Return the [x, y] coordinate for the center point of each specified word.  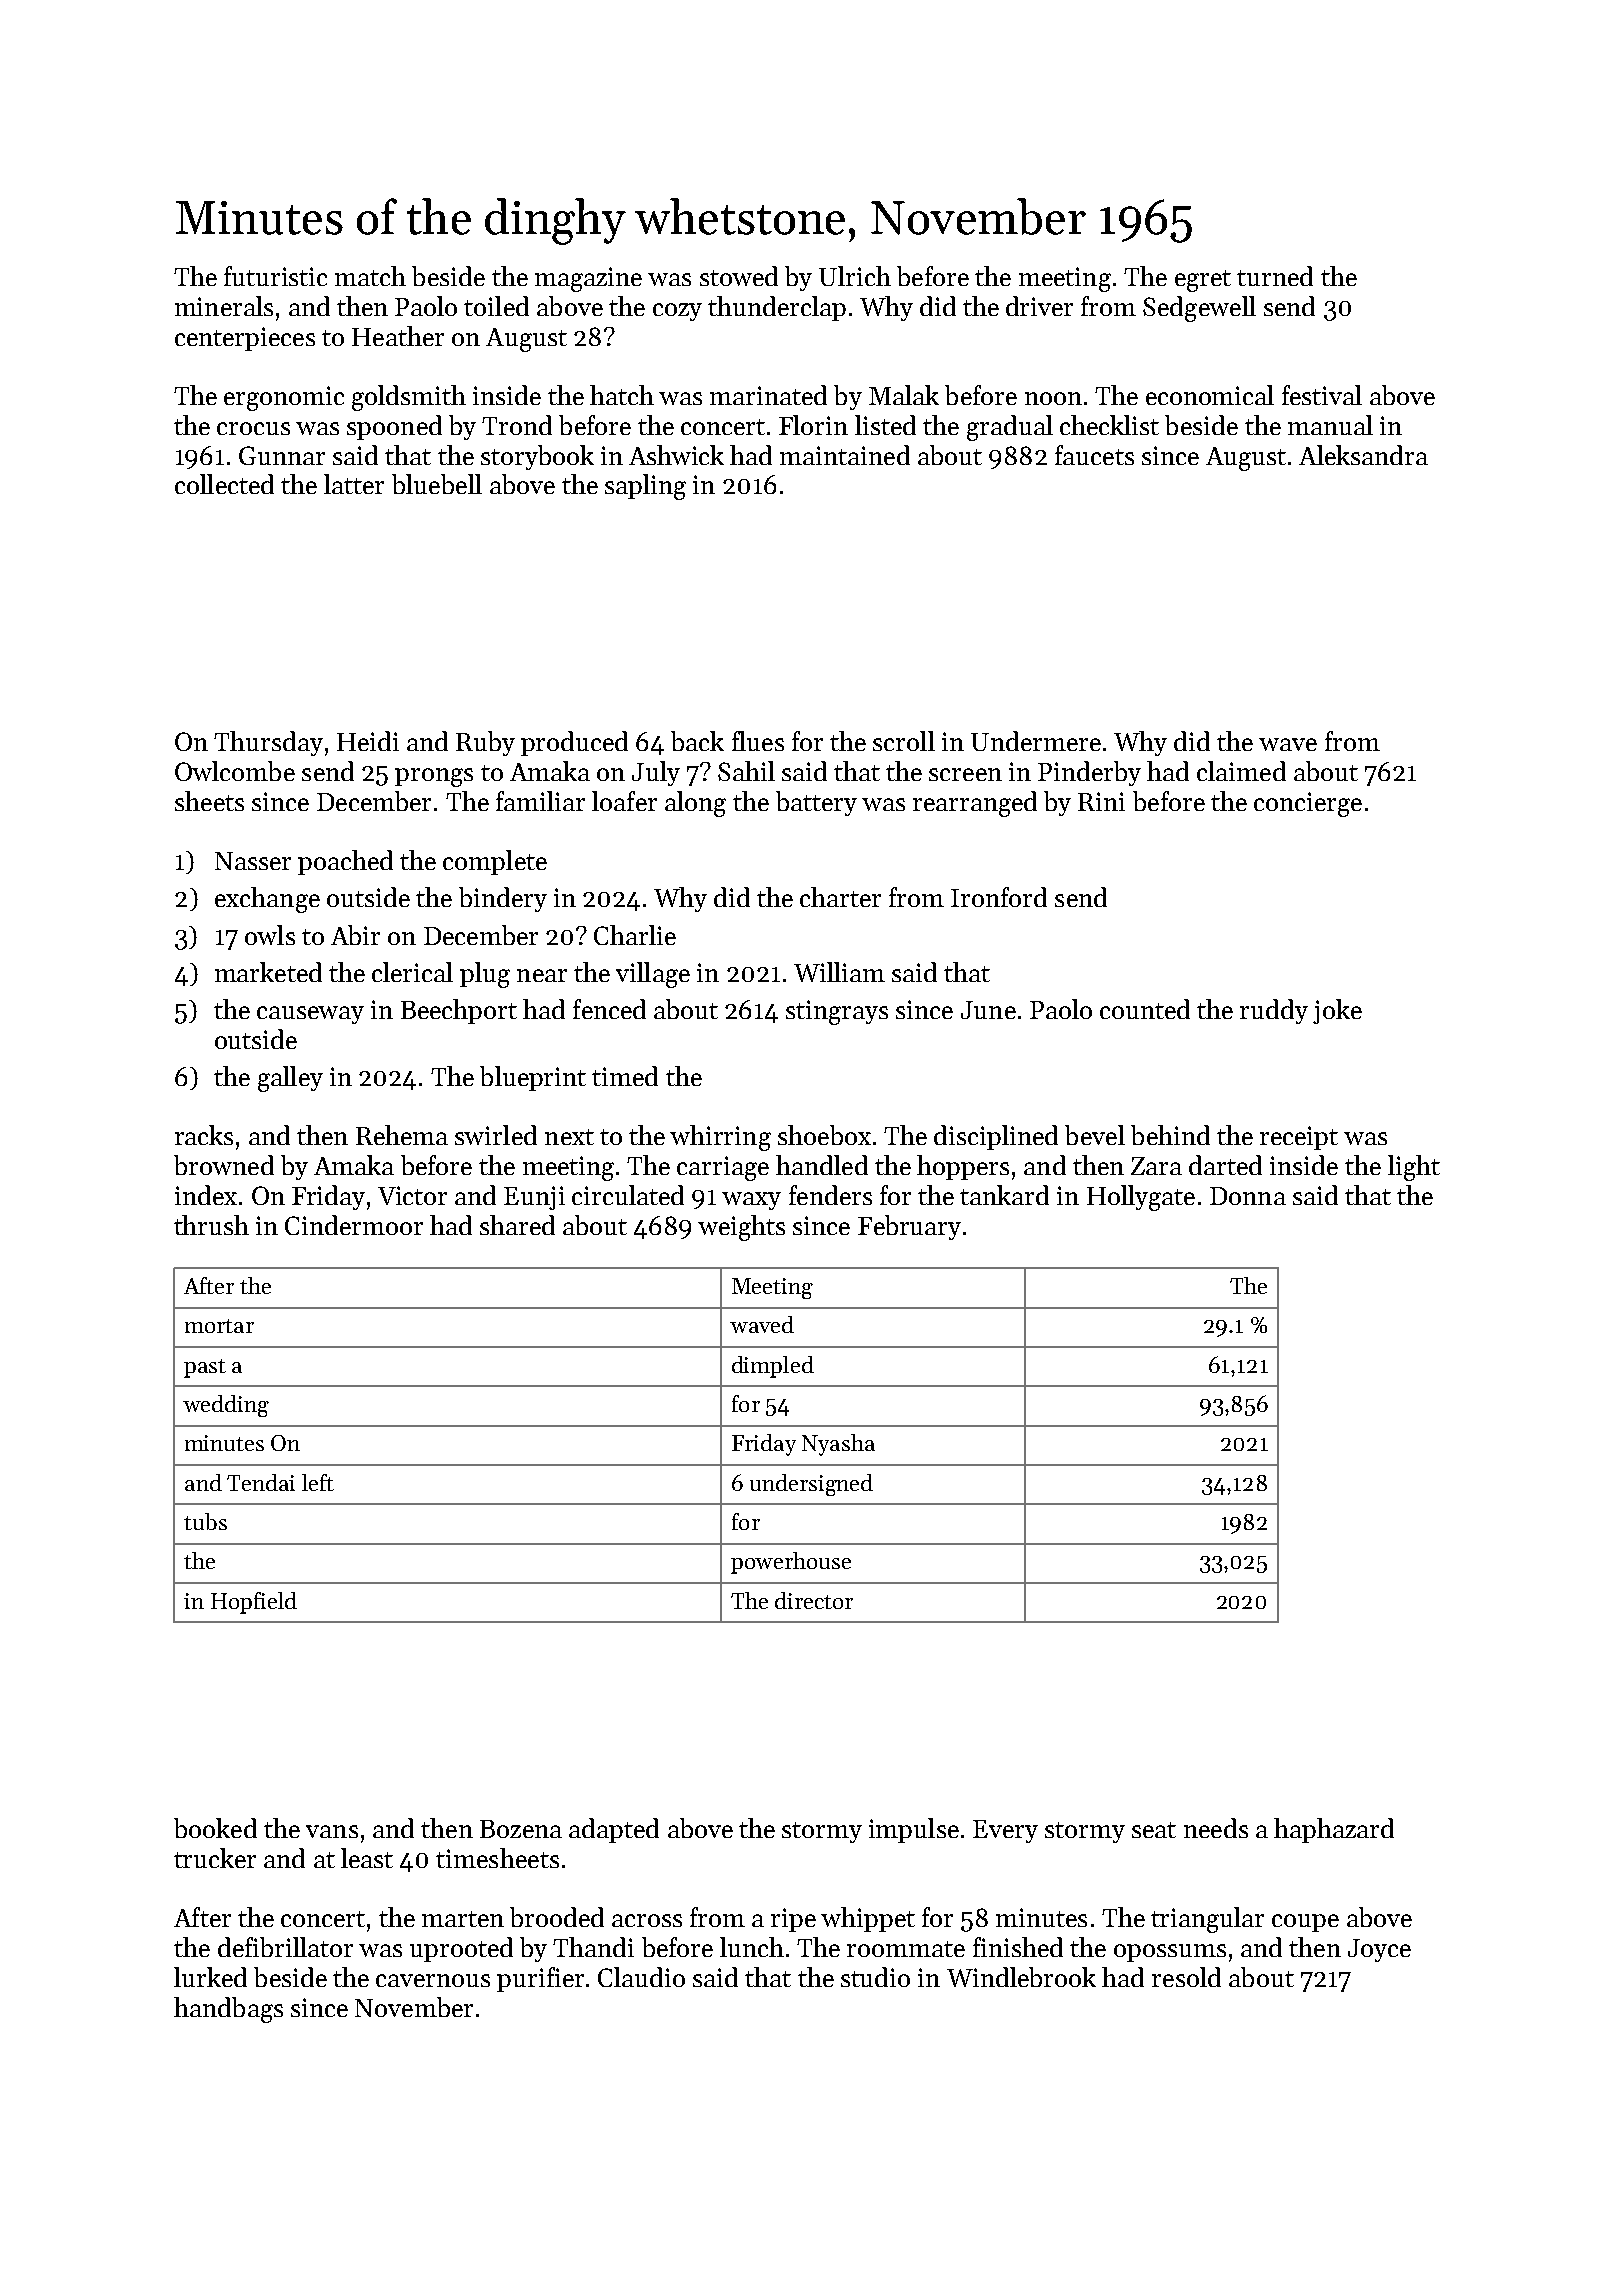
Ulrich [855, 276]
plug [485, 975]
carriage [723, 1168]
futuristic [275, 276]
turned [1275, 276]
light [1414, 1168]
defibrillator [285, 1947]
